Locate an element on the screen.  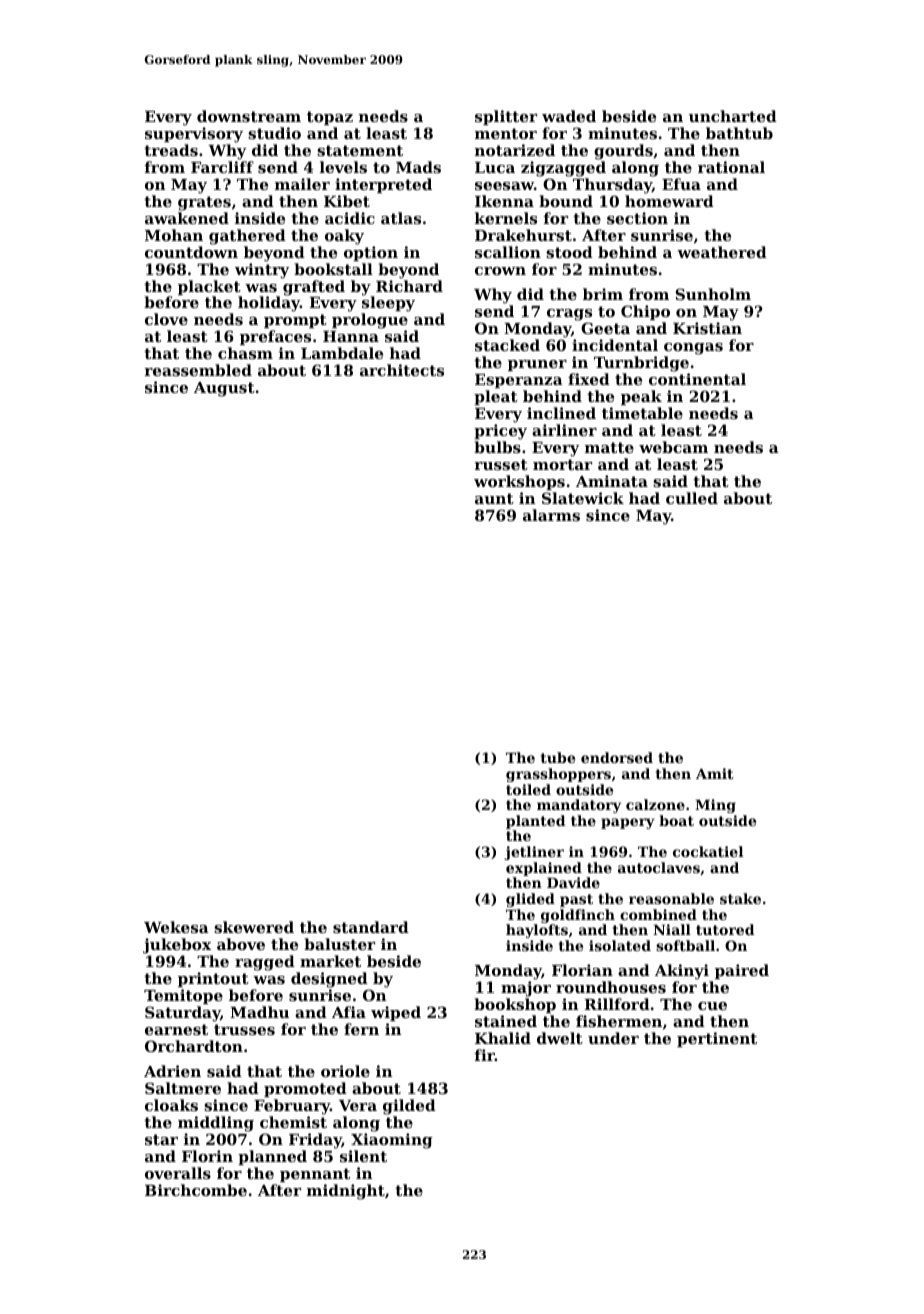
section is located at coordinates (637, 218).
